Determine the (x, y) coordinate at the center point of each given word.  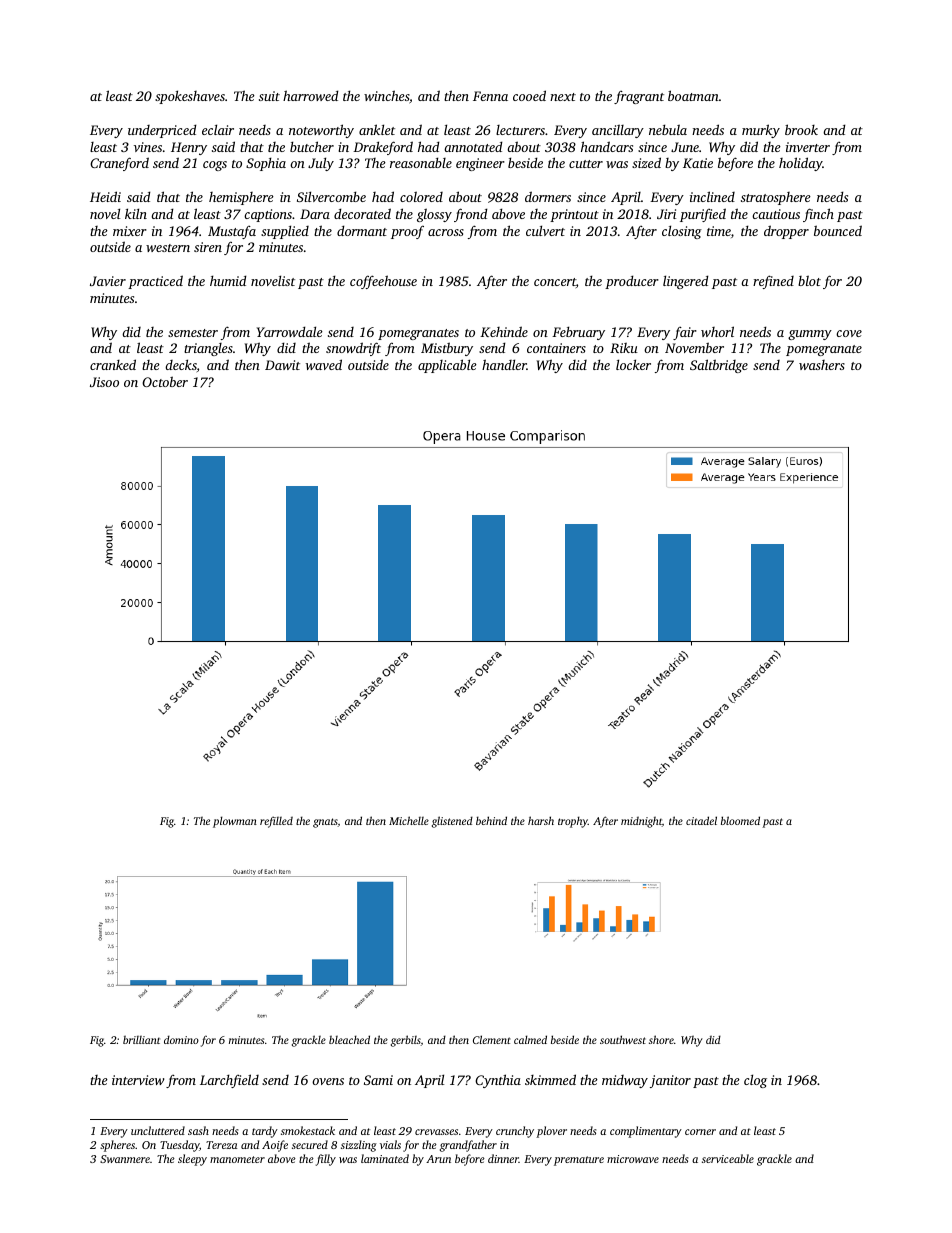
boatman (693, 95)
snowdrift (353, 349)
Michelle (409, 820)
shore (661, 1039)
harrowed (311, 95)
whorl (717, 331)
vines (148, 147)
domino (181, 1039)
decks (181, 364)
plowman (235, 822)
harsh (541, 820)
